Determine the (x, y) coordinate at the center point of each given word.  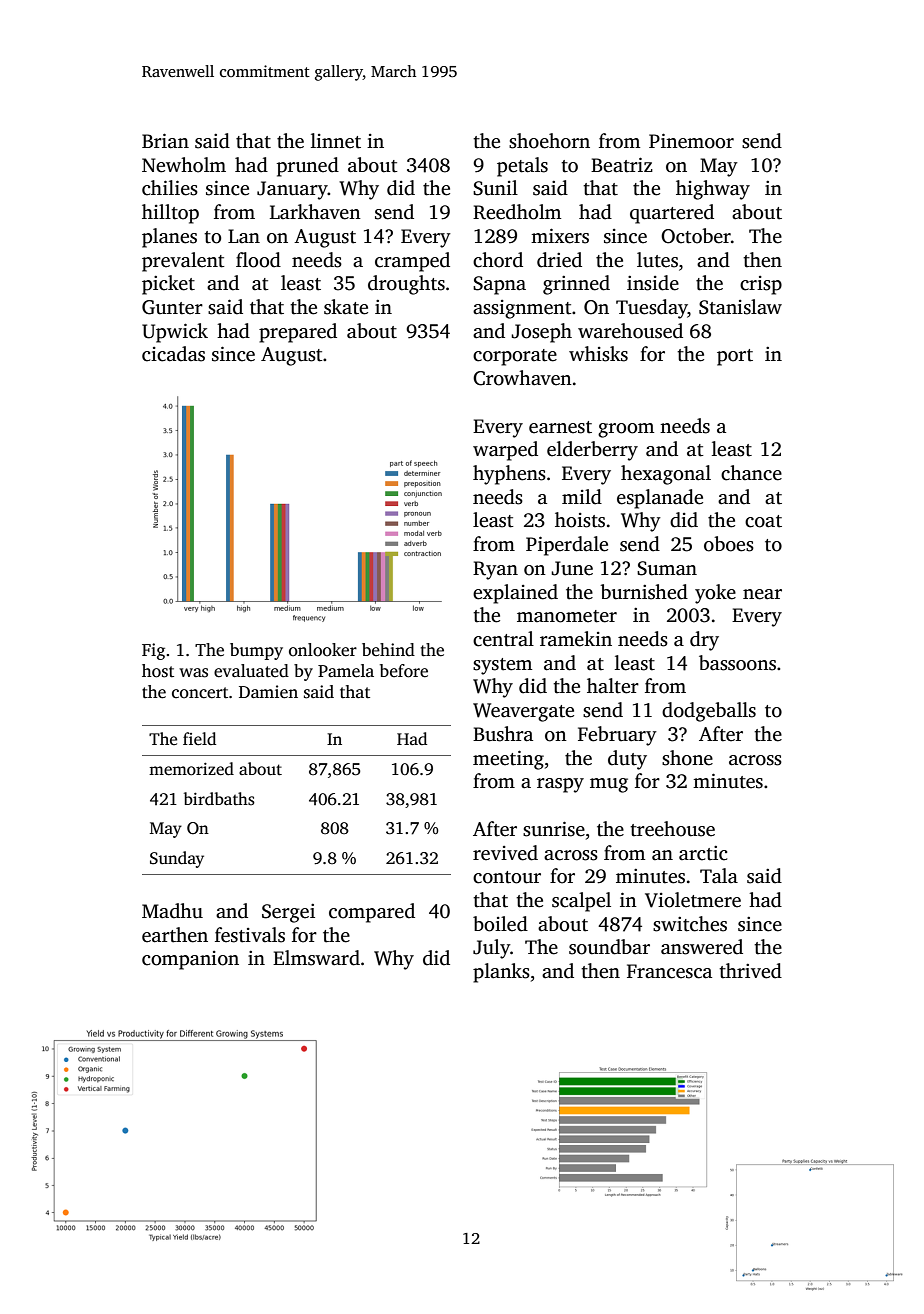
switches (690, 924)
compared (372, 913)
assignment (522, 309)
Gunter (172, 307)
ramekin (576, 639)
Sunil (495, 188)
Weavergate (523, 712)
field (199, 739)
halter (613, 686)
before (404, 671)
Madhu (172, 911)
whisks (598, 354)
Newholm (184, 165)
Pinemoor (691, 141)
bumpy (256, 651)
